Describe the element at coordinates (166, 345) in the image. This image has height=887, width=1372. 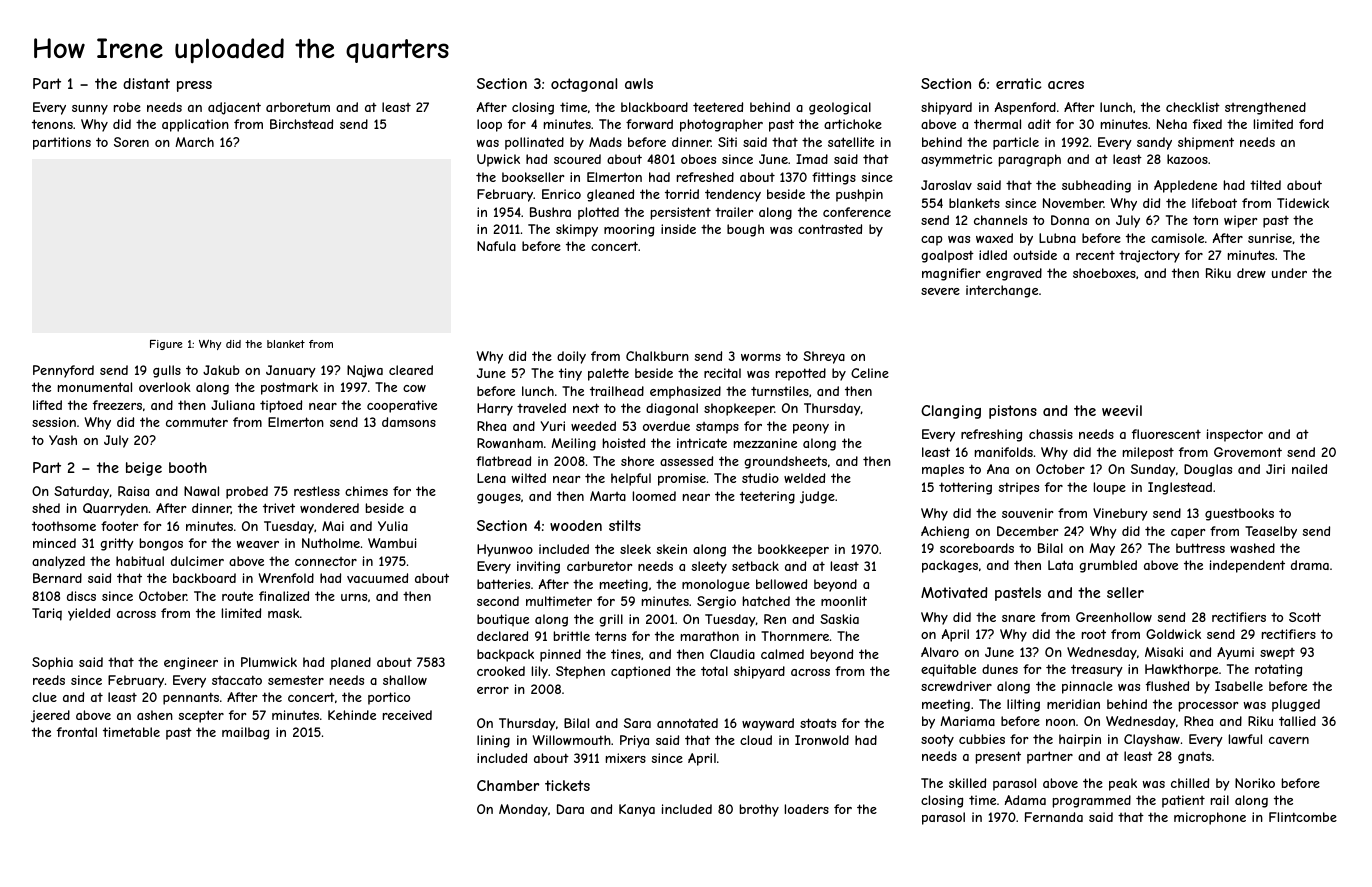
I see `Figure` at that location.
